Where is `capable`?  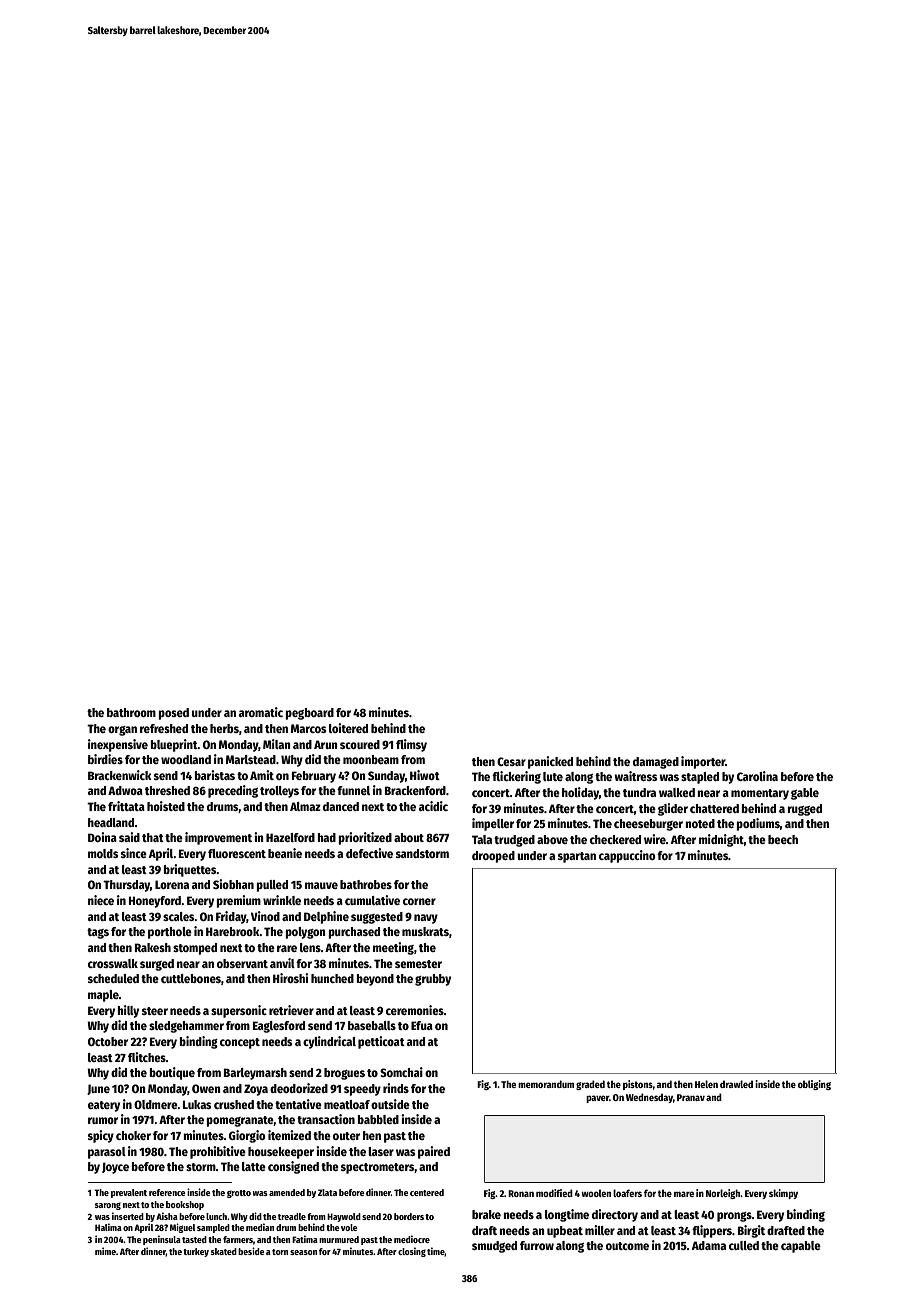 capable is located at coordinates (801, 1247).
